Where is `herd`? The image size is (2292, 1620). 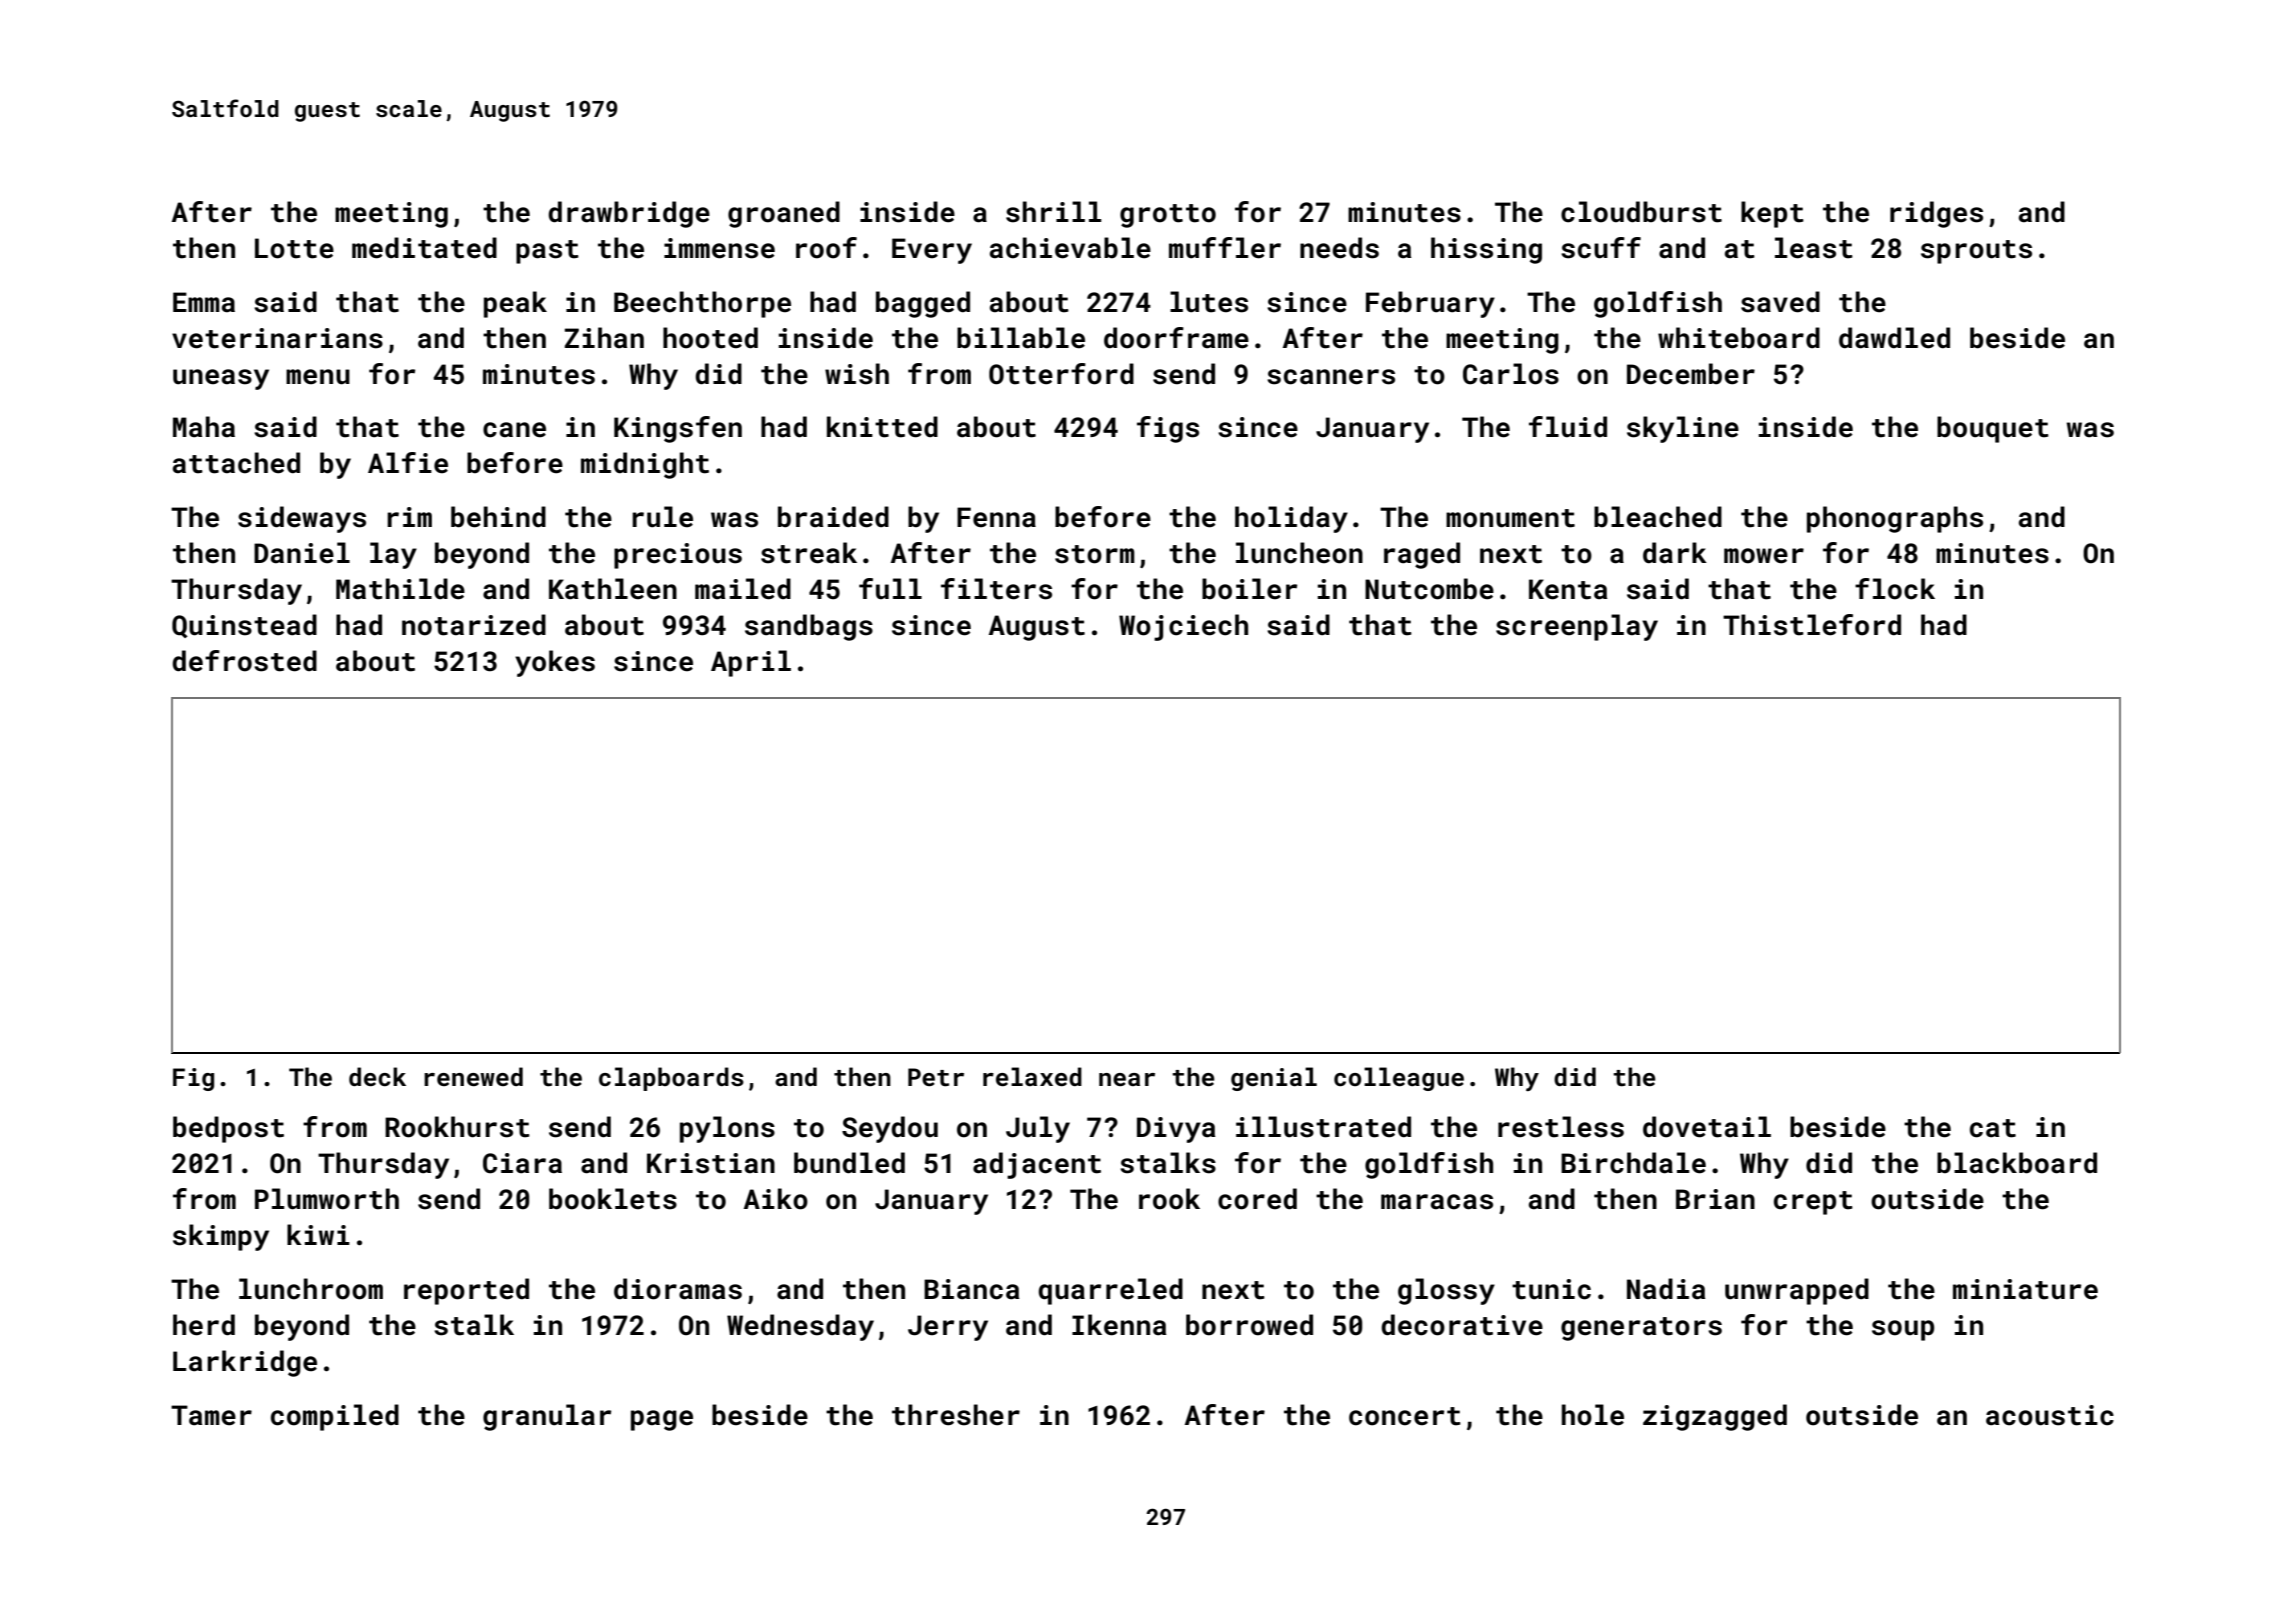
herd is located at coordinates (204, 1325).
